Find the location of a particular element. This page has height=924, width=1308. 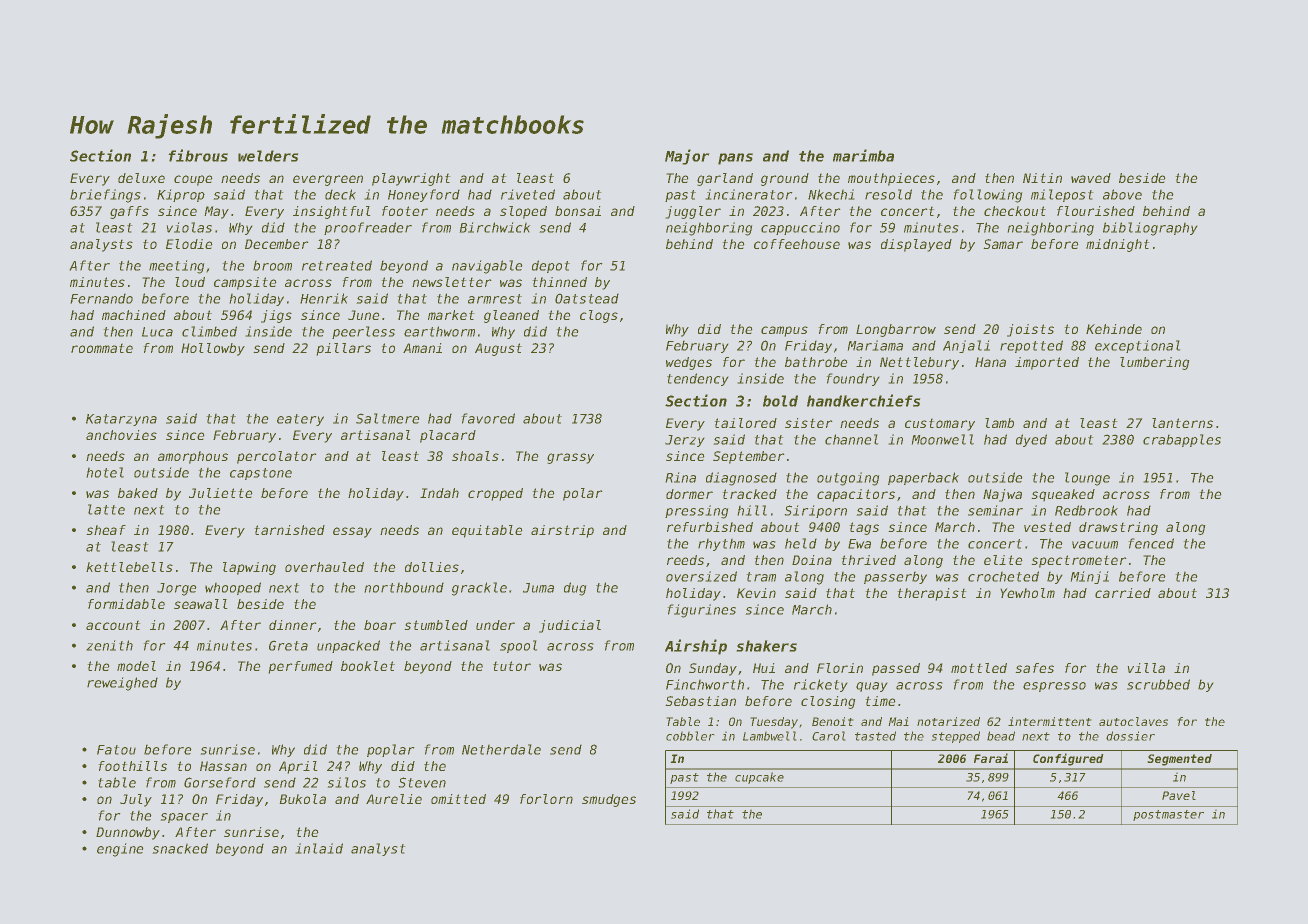

wedges is located at coordinates (689, 363).
